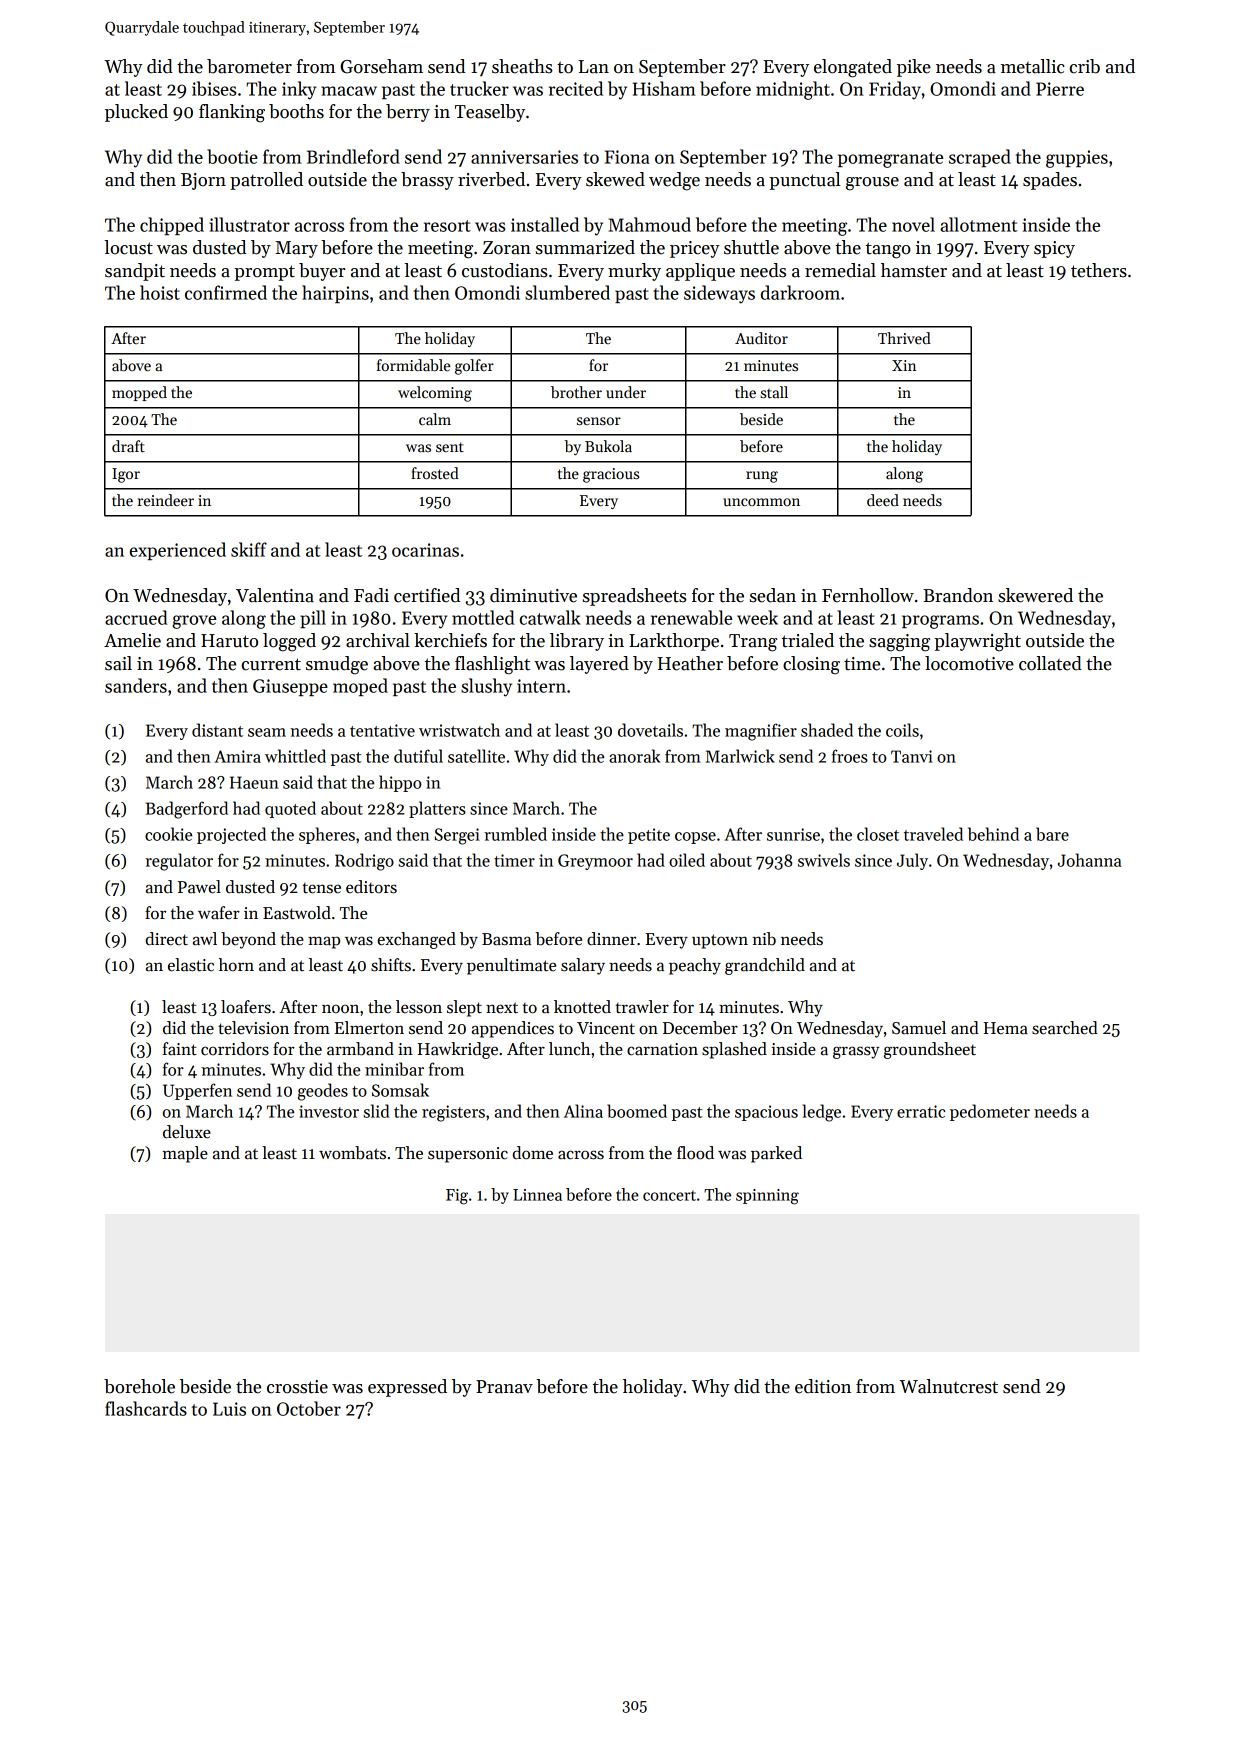 This image has height=1759, width=1244. I want to click on spicy, so click(1054, 249).
